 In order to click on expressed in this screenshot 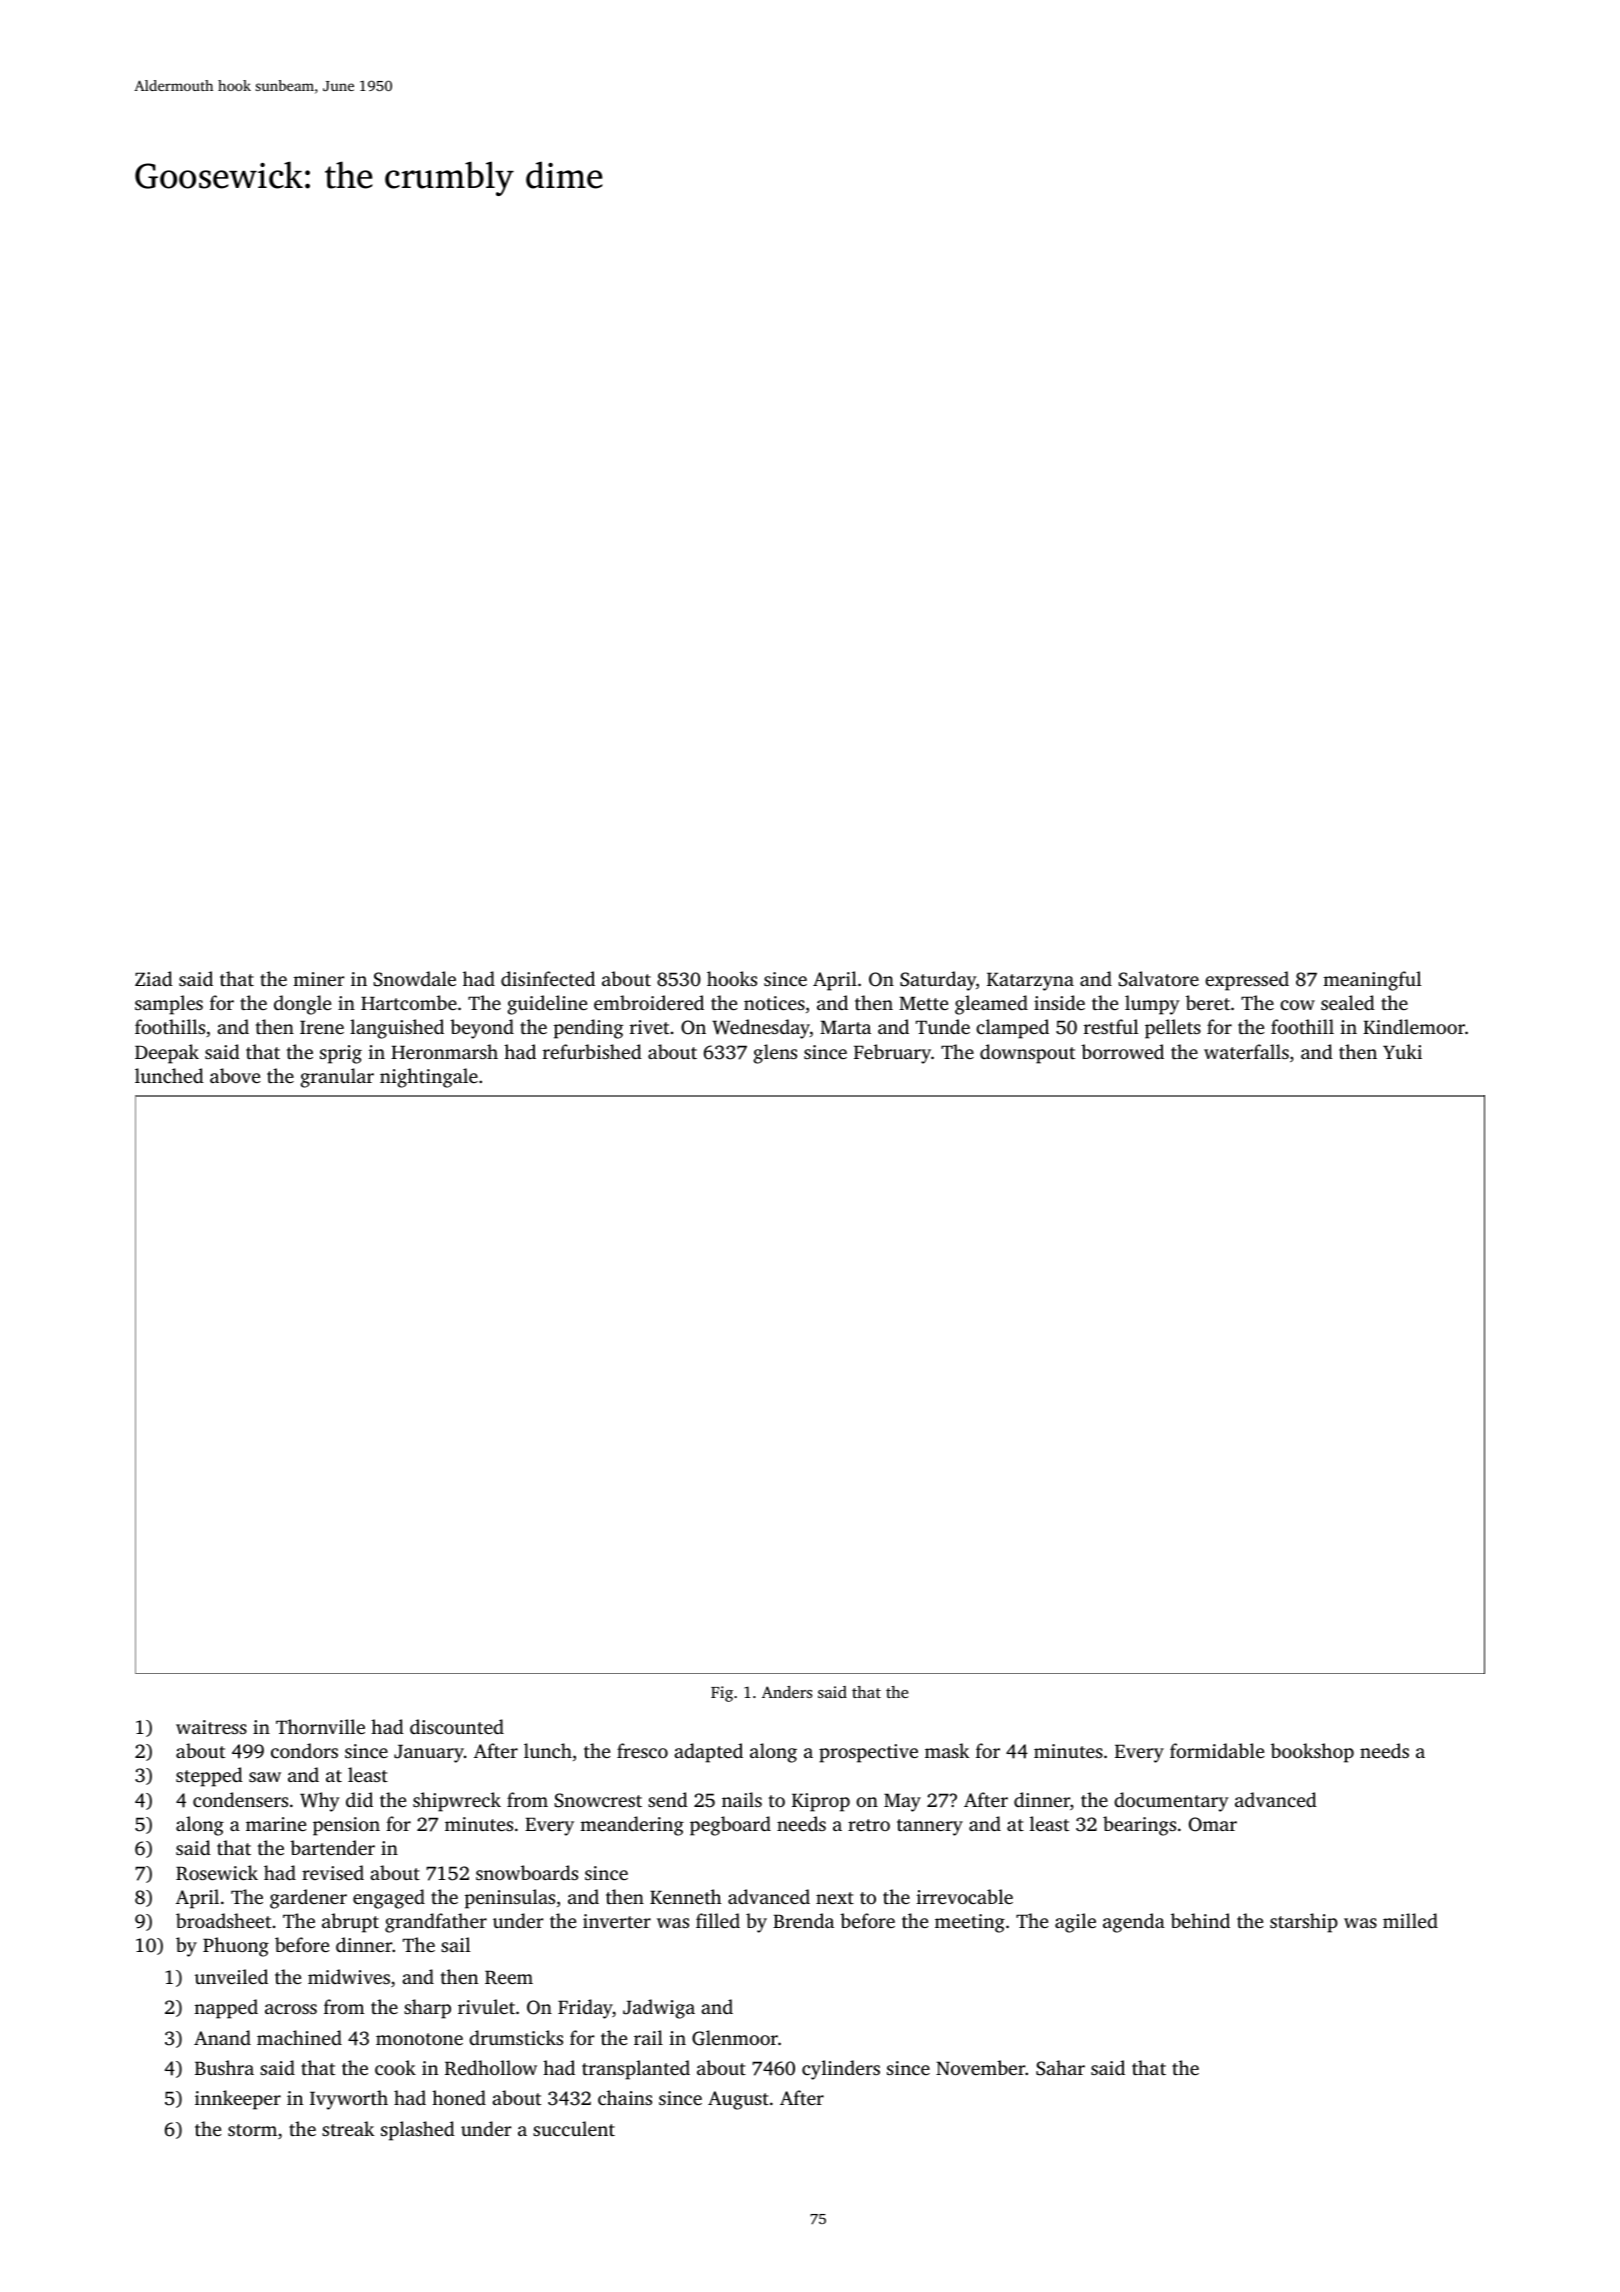, I will do `click(1247, 981)`.
